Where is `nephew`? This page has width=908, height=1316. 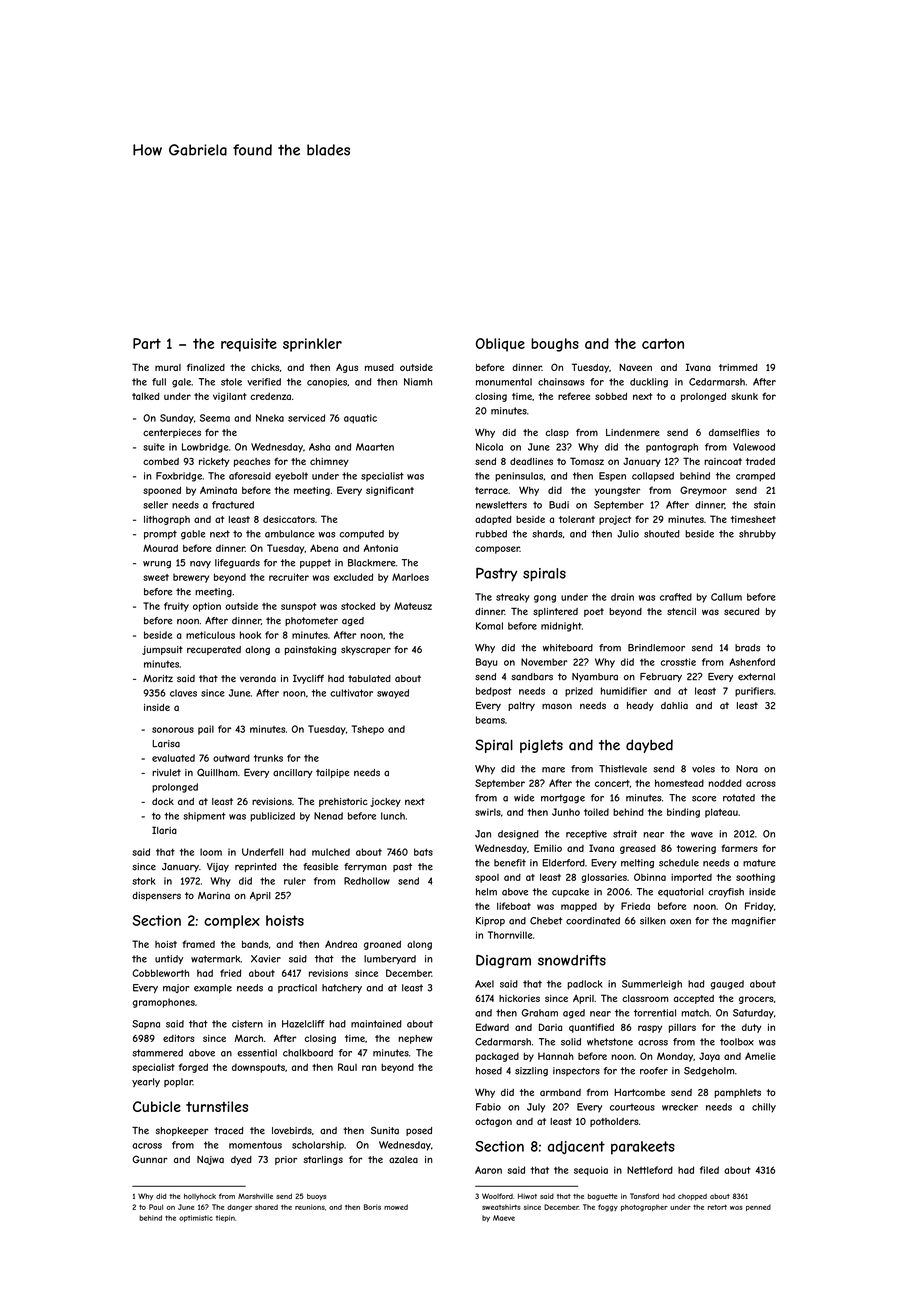 nephew is located at coordinates (416, 1039).
